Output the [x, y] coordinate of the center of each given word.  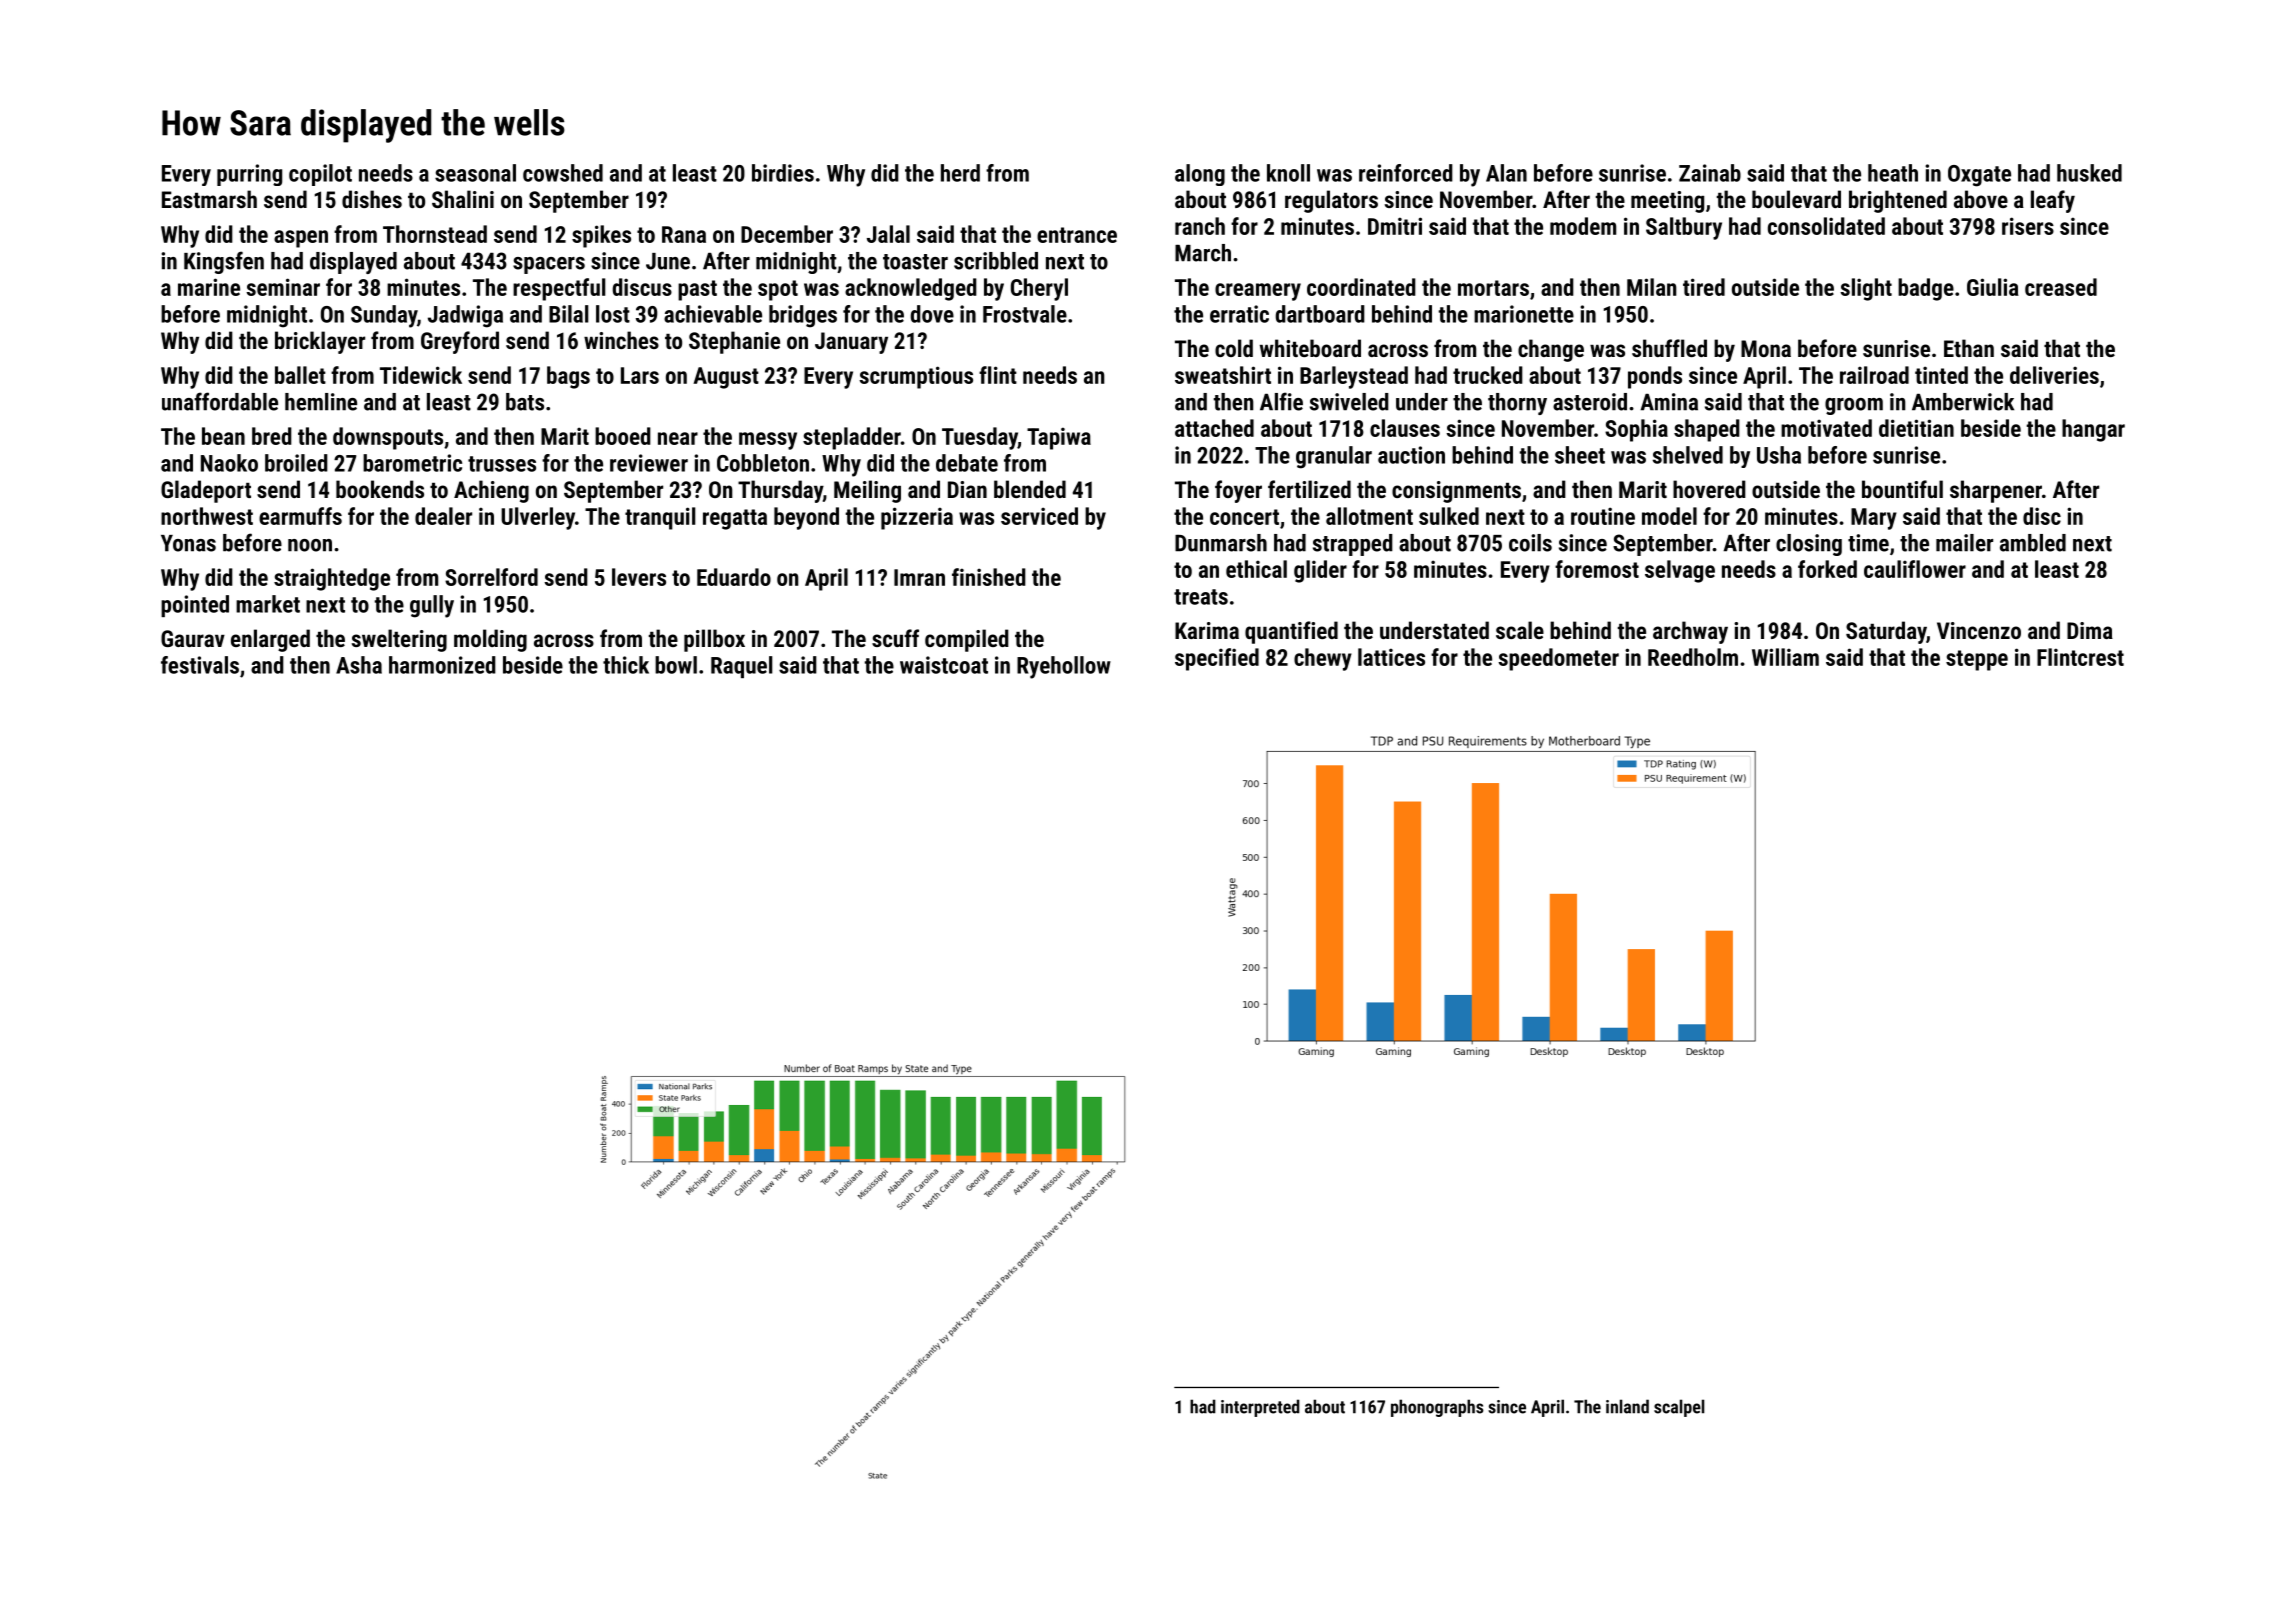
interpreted [1260, 1408]
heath [1893, 173]
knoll [1288, 173]
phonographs [1437, 1408]
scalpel [1679, 1408]
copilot [320, 175]
